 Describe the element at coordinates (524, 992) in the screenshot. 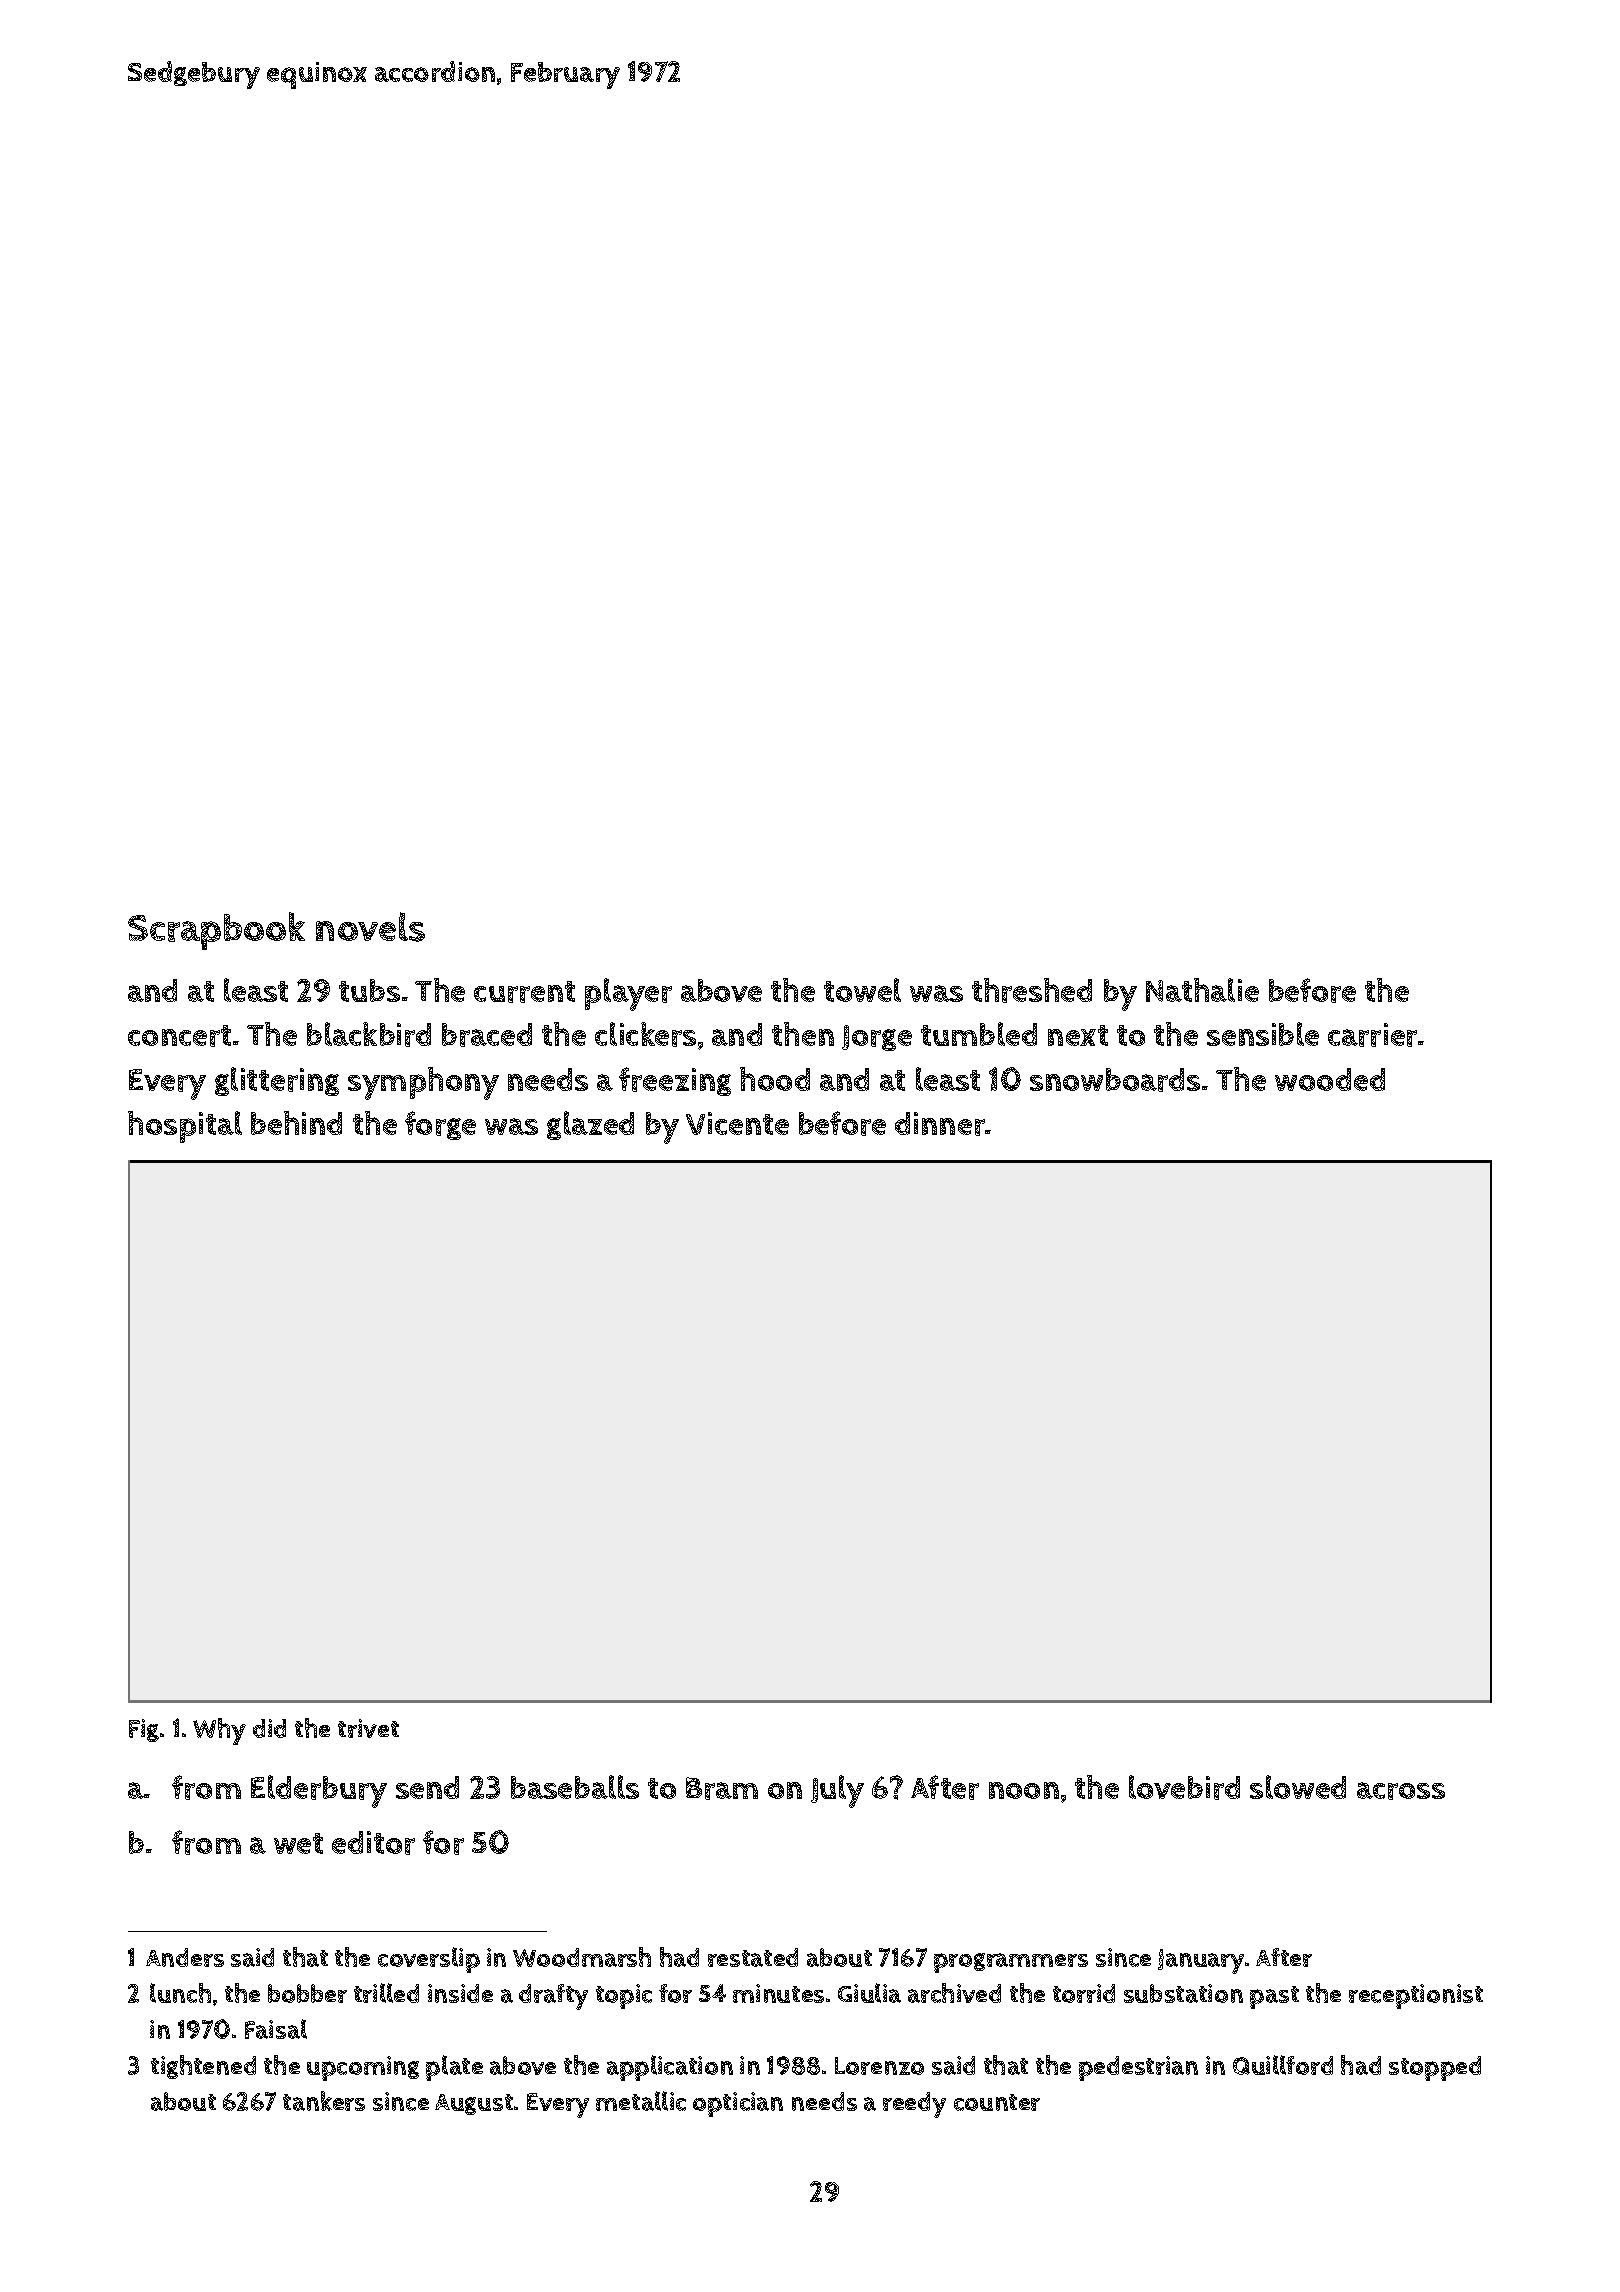

I see `current` at that location.
